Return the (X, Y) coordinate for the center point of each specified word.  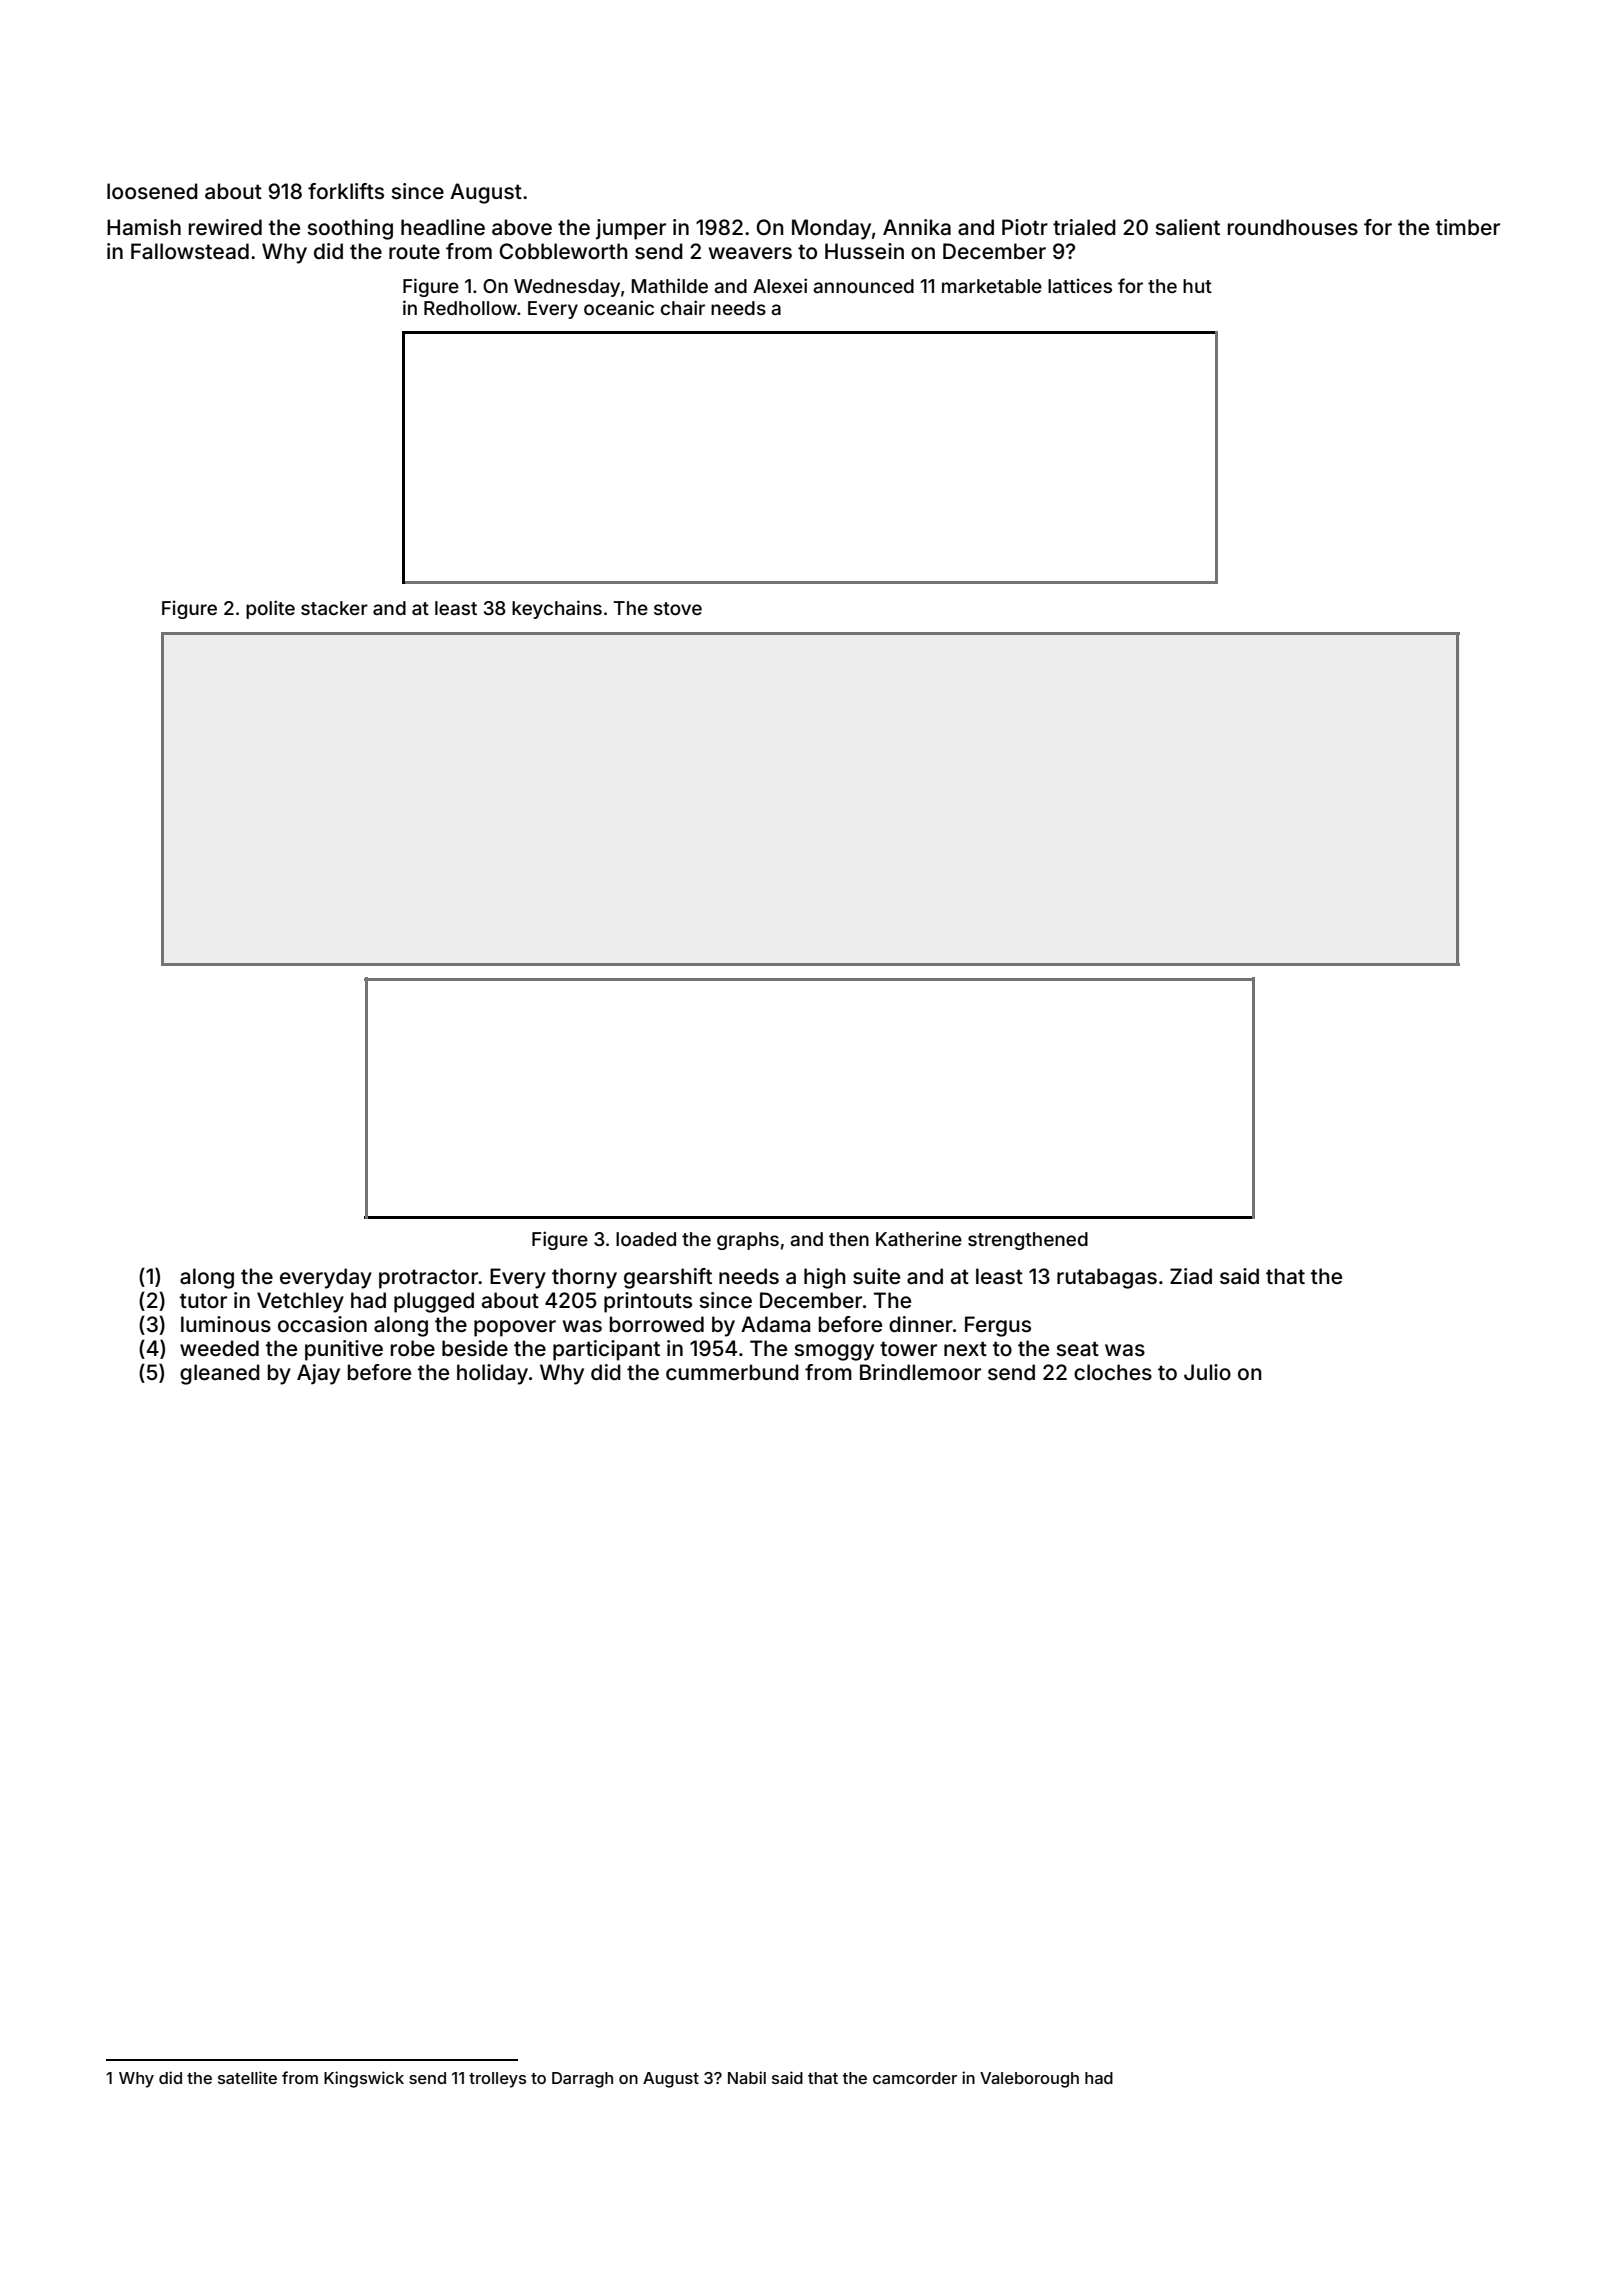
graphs (748, 1241)
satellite (247, 2077)
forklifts (346, 191)
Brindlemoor (920, 1372)
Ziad (1191, 1276)
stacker (334, 608)
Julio (1207, 1372)
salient (1187, 227)
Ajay (318, 1374)
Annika (917, 227)
